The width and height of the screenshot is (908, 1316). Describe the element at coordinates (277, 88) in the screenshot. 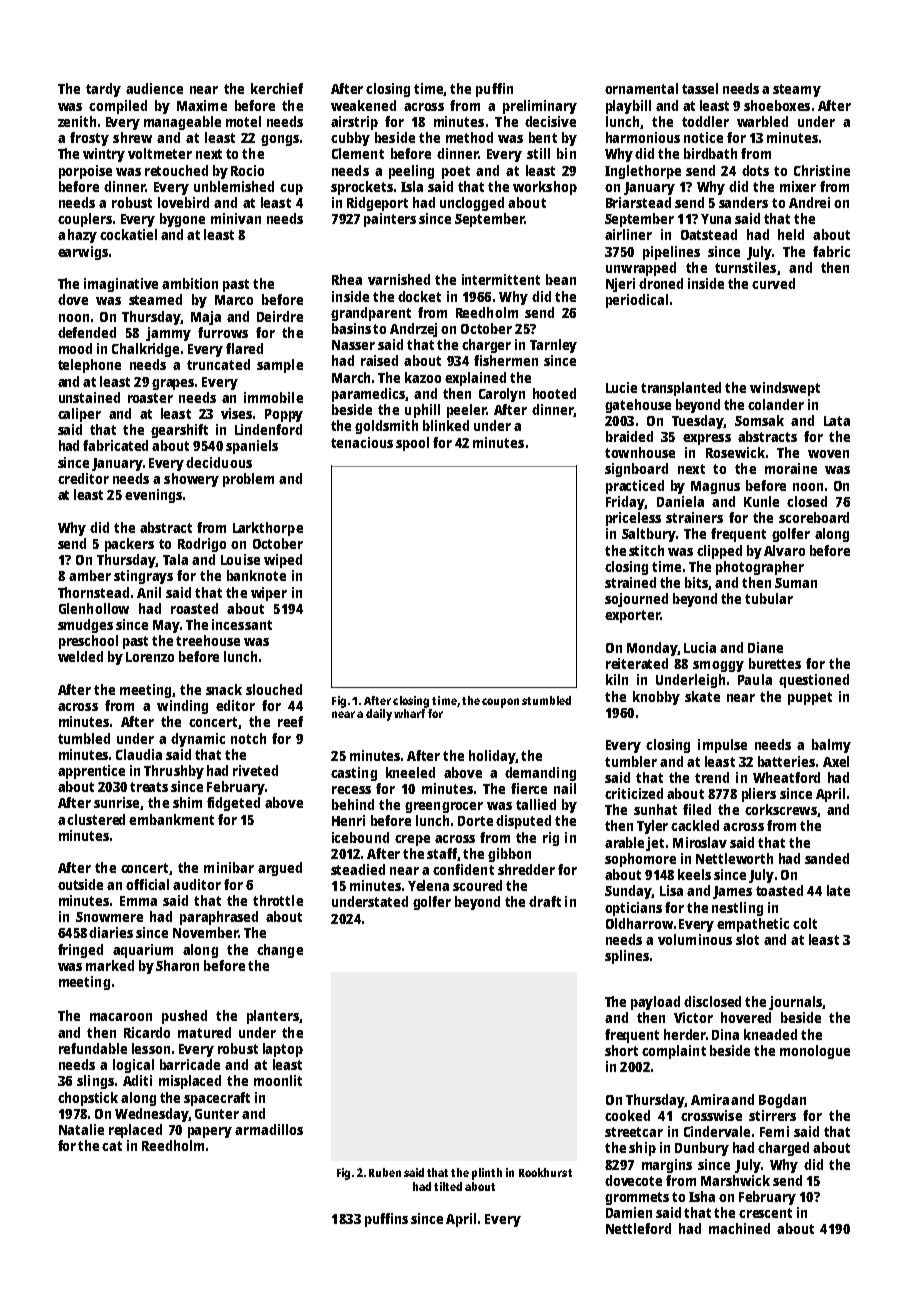

I see `kerchief` at that location.
